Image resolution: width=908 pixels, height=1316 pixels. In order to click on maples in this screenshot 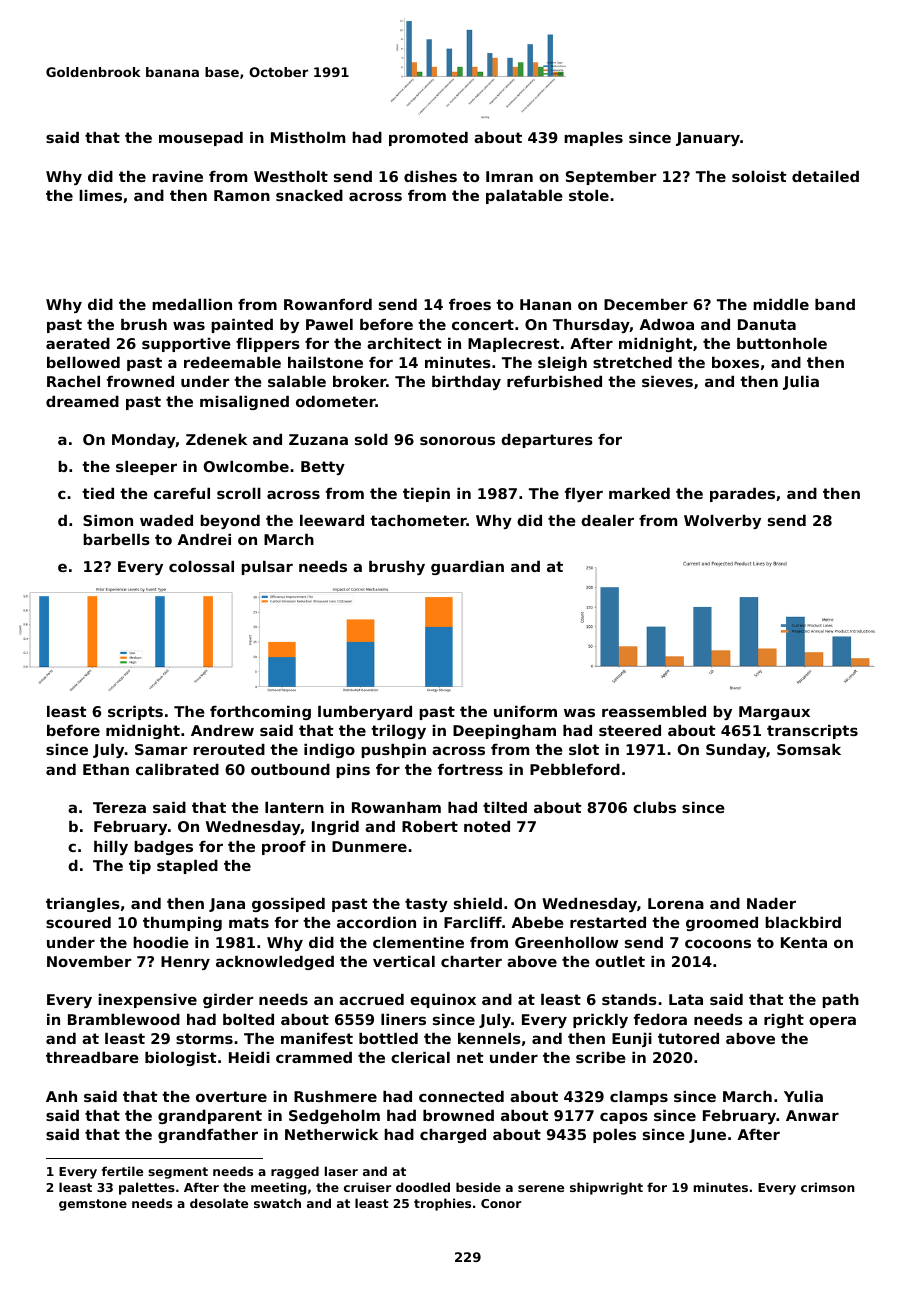, I will do `click(593, 139)`.
